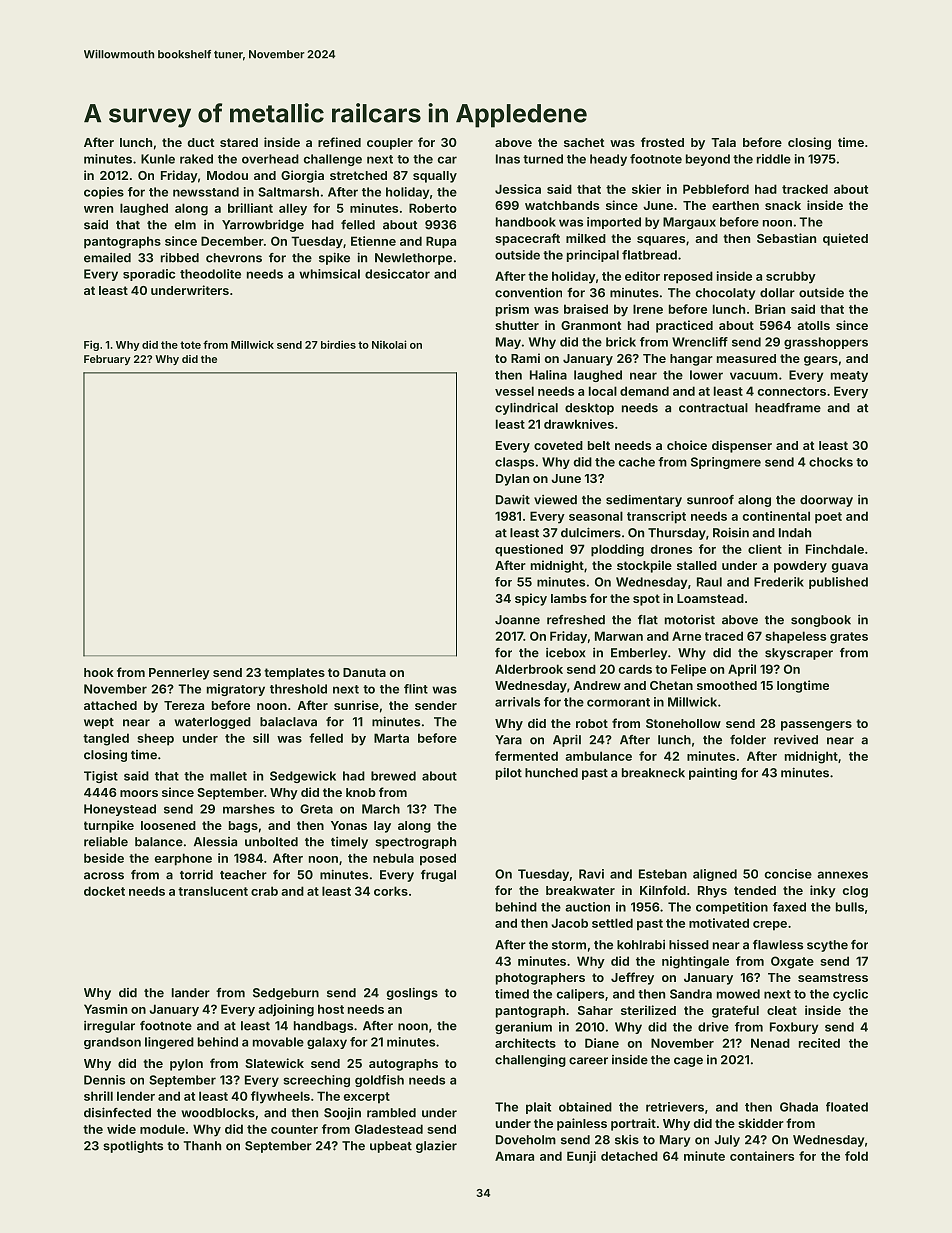 This screenshot has width=952, height=1233. What do you see at coordinates (713, 773) in the screenshot?
I see `painting` at bounding box center [713, 773].
